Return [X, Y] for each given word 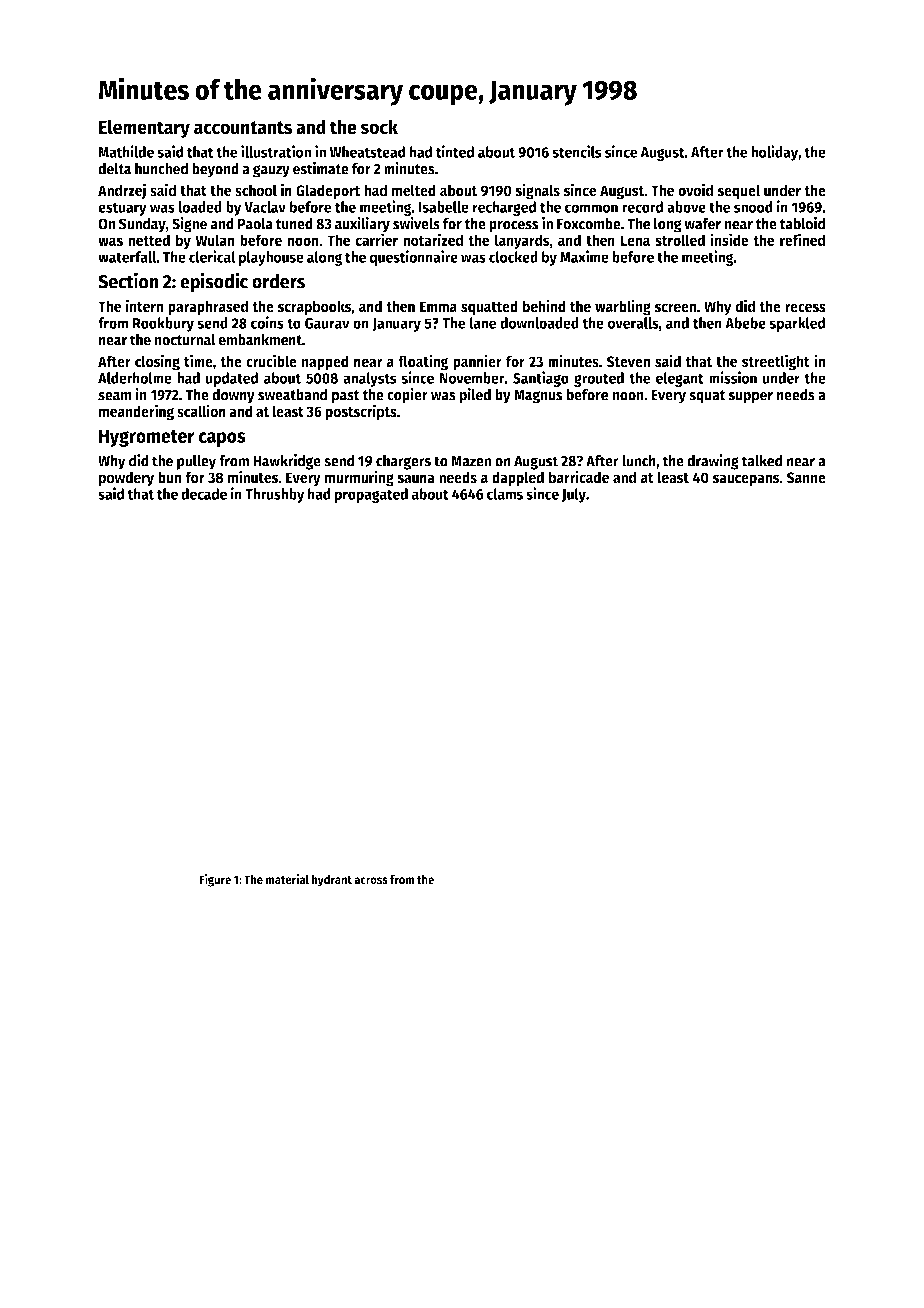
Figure [215, 880]
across [371, 880]
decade [204, 494]
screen [676, 308]
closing [157, 362]
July [574, 495]
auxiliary [362, 225]
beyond [215, 170]
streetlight [776, 362]
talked [762, 461]
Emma [438, 307]
